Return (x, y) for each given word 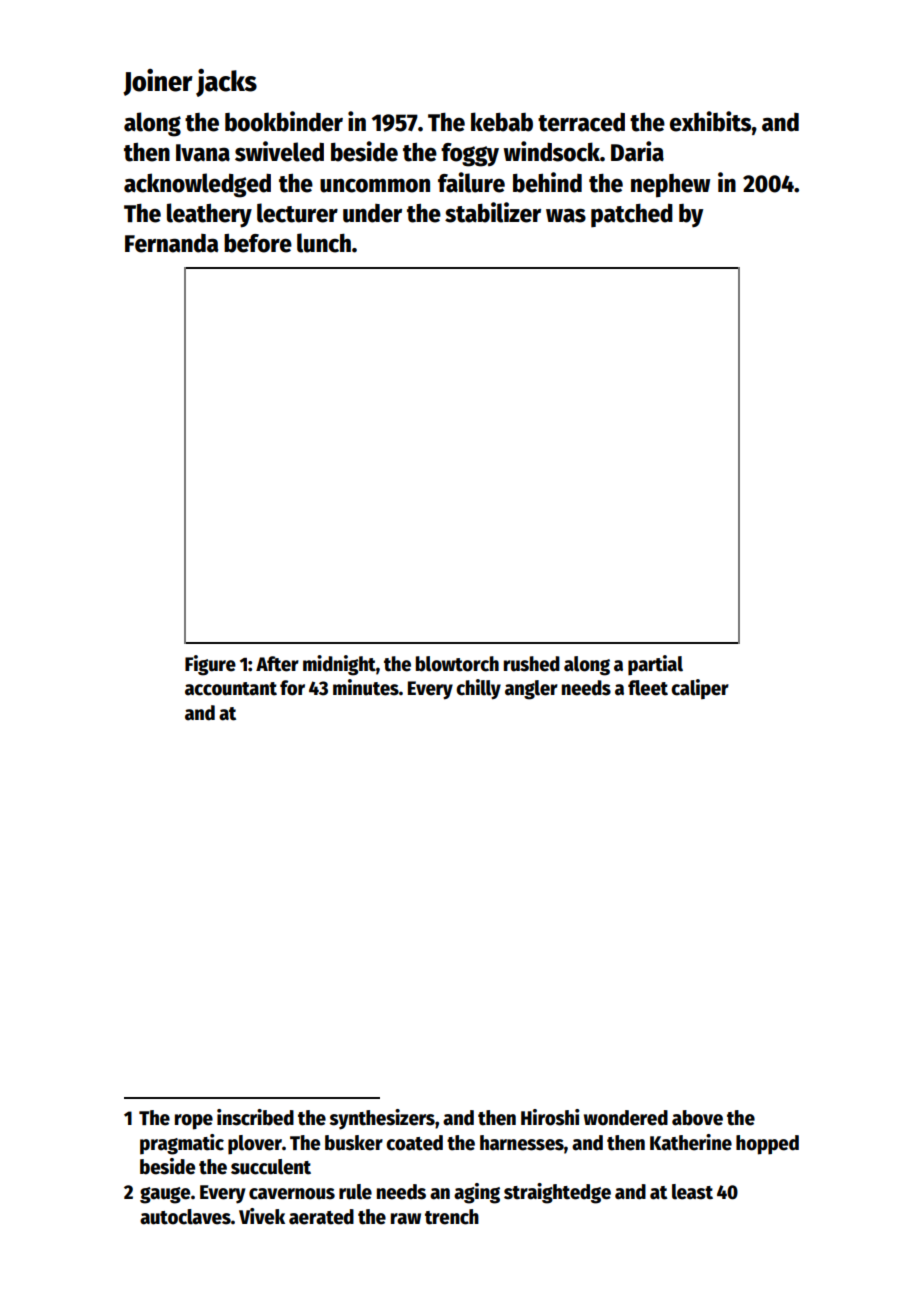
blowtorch (457, 664)
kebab (502, 122)
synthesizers (382, 1119)
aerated (321, 1217)
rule (355, 1192)
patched (632, 216)
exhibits (711, 121)
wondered (626, 1118)
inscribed (255, 1117)
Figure (210, 665)
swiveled (279, 151)
